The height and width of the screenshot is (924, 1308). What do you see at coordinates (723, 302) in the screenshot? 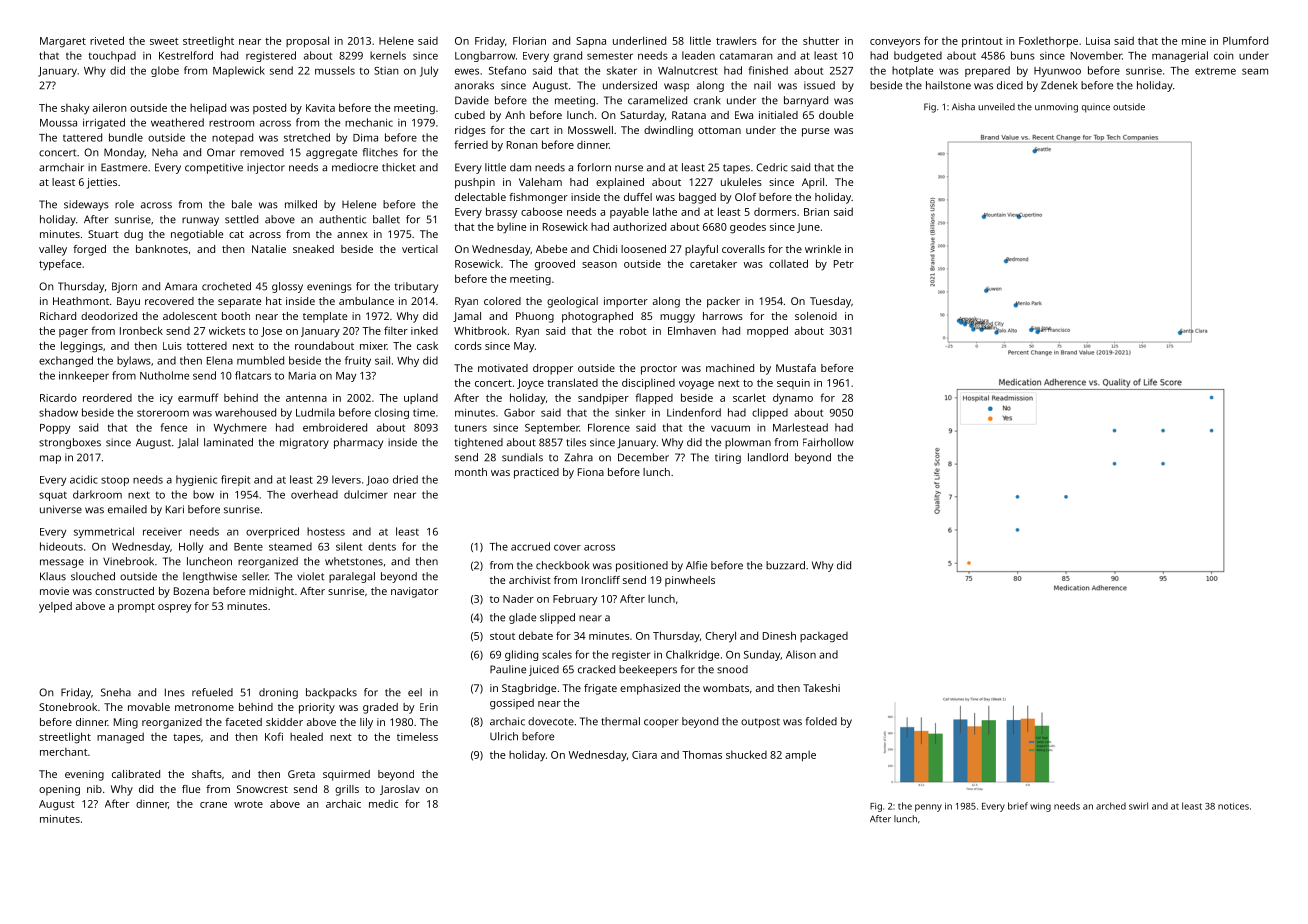
I see `packer` at bounding box center [723, 302].
